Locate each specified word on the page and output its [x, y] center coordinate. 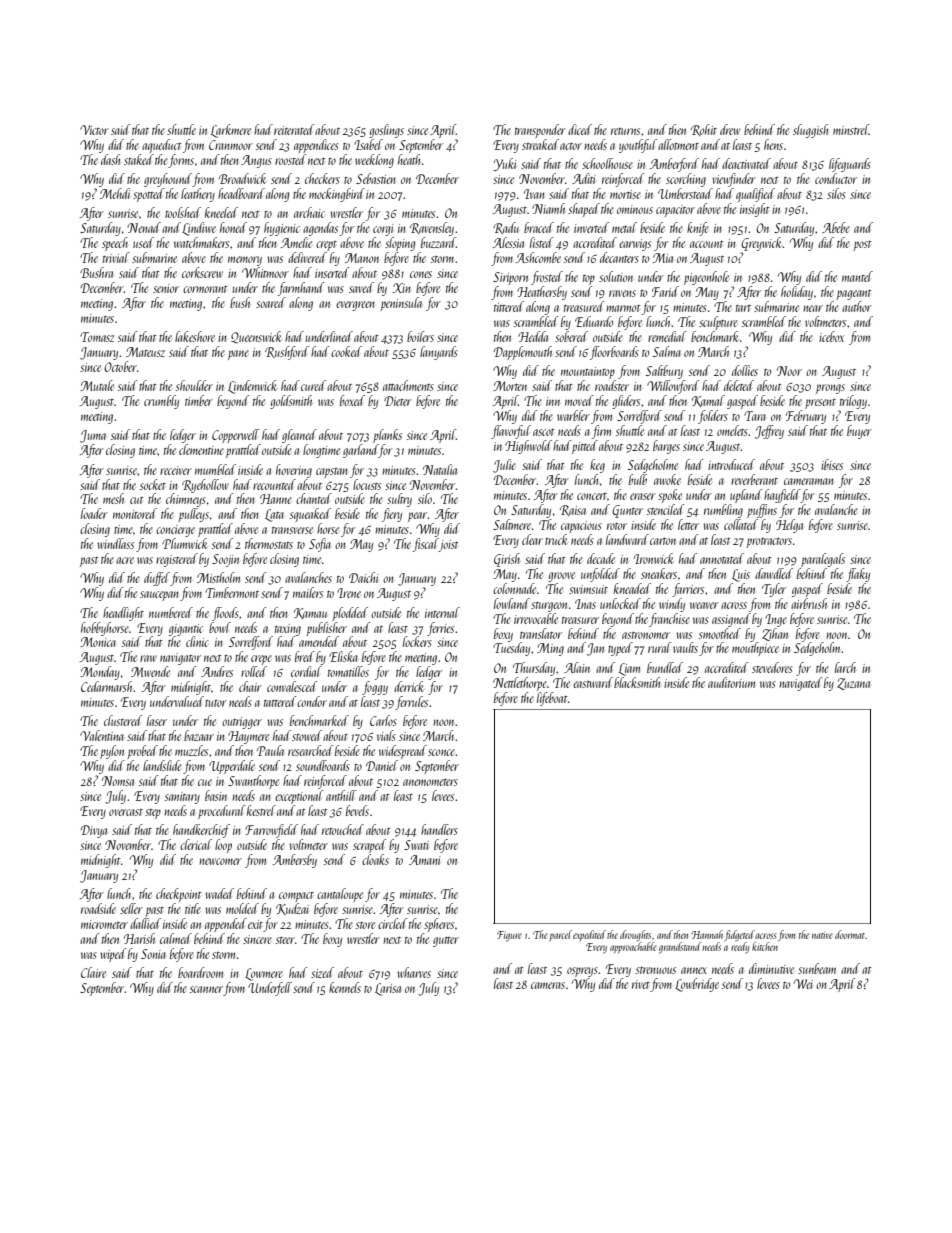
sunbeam [817, 968]
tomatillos [348, 671]
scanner [206, 989]
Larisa [388, 989]
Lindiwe [199, 229]
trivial [116, 257]
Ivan [534, 194]
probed [142, 752]
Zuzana [853, 684]
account [707, 244]
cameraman [809, 481]
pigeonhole [706, 278]
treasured [584, 306]
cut [137, 500]
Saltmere [512, 524]
